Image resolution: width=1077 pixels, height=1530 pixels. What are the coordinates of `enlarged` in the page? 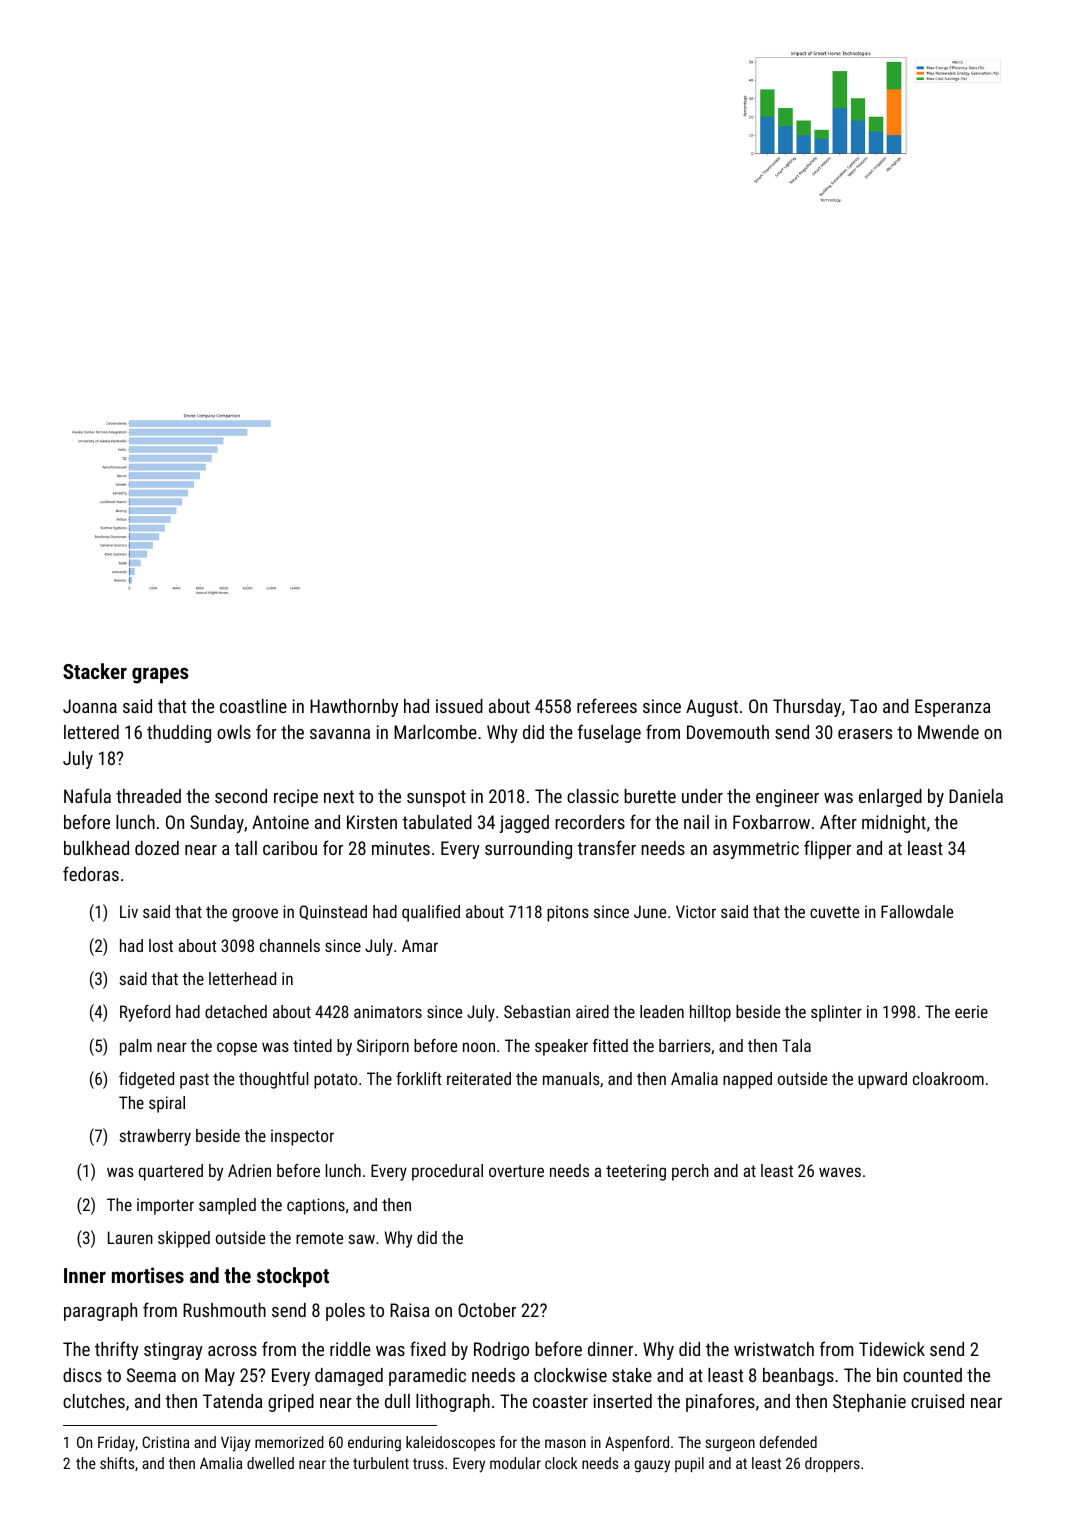 It's located at (890, 798).
